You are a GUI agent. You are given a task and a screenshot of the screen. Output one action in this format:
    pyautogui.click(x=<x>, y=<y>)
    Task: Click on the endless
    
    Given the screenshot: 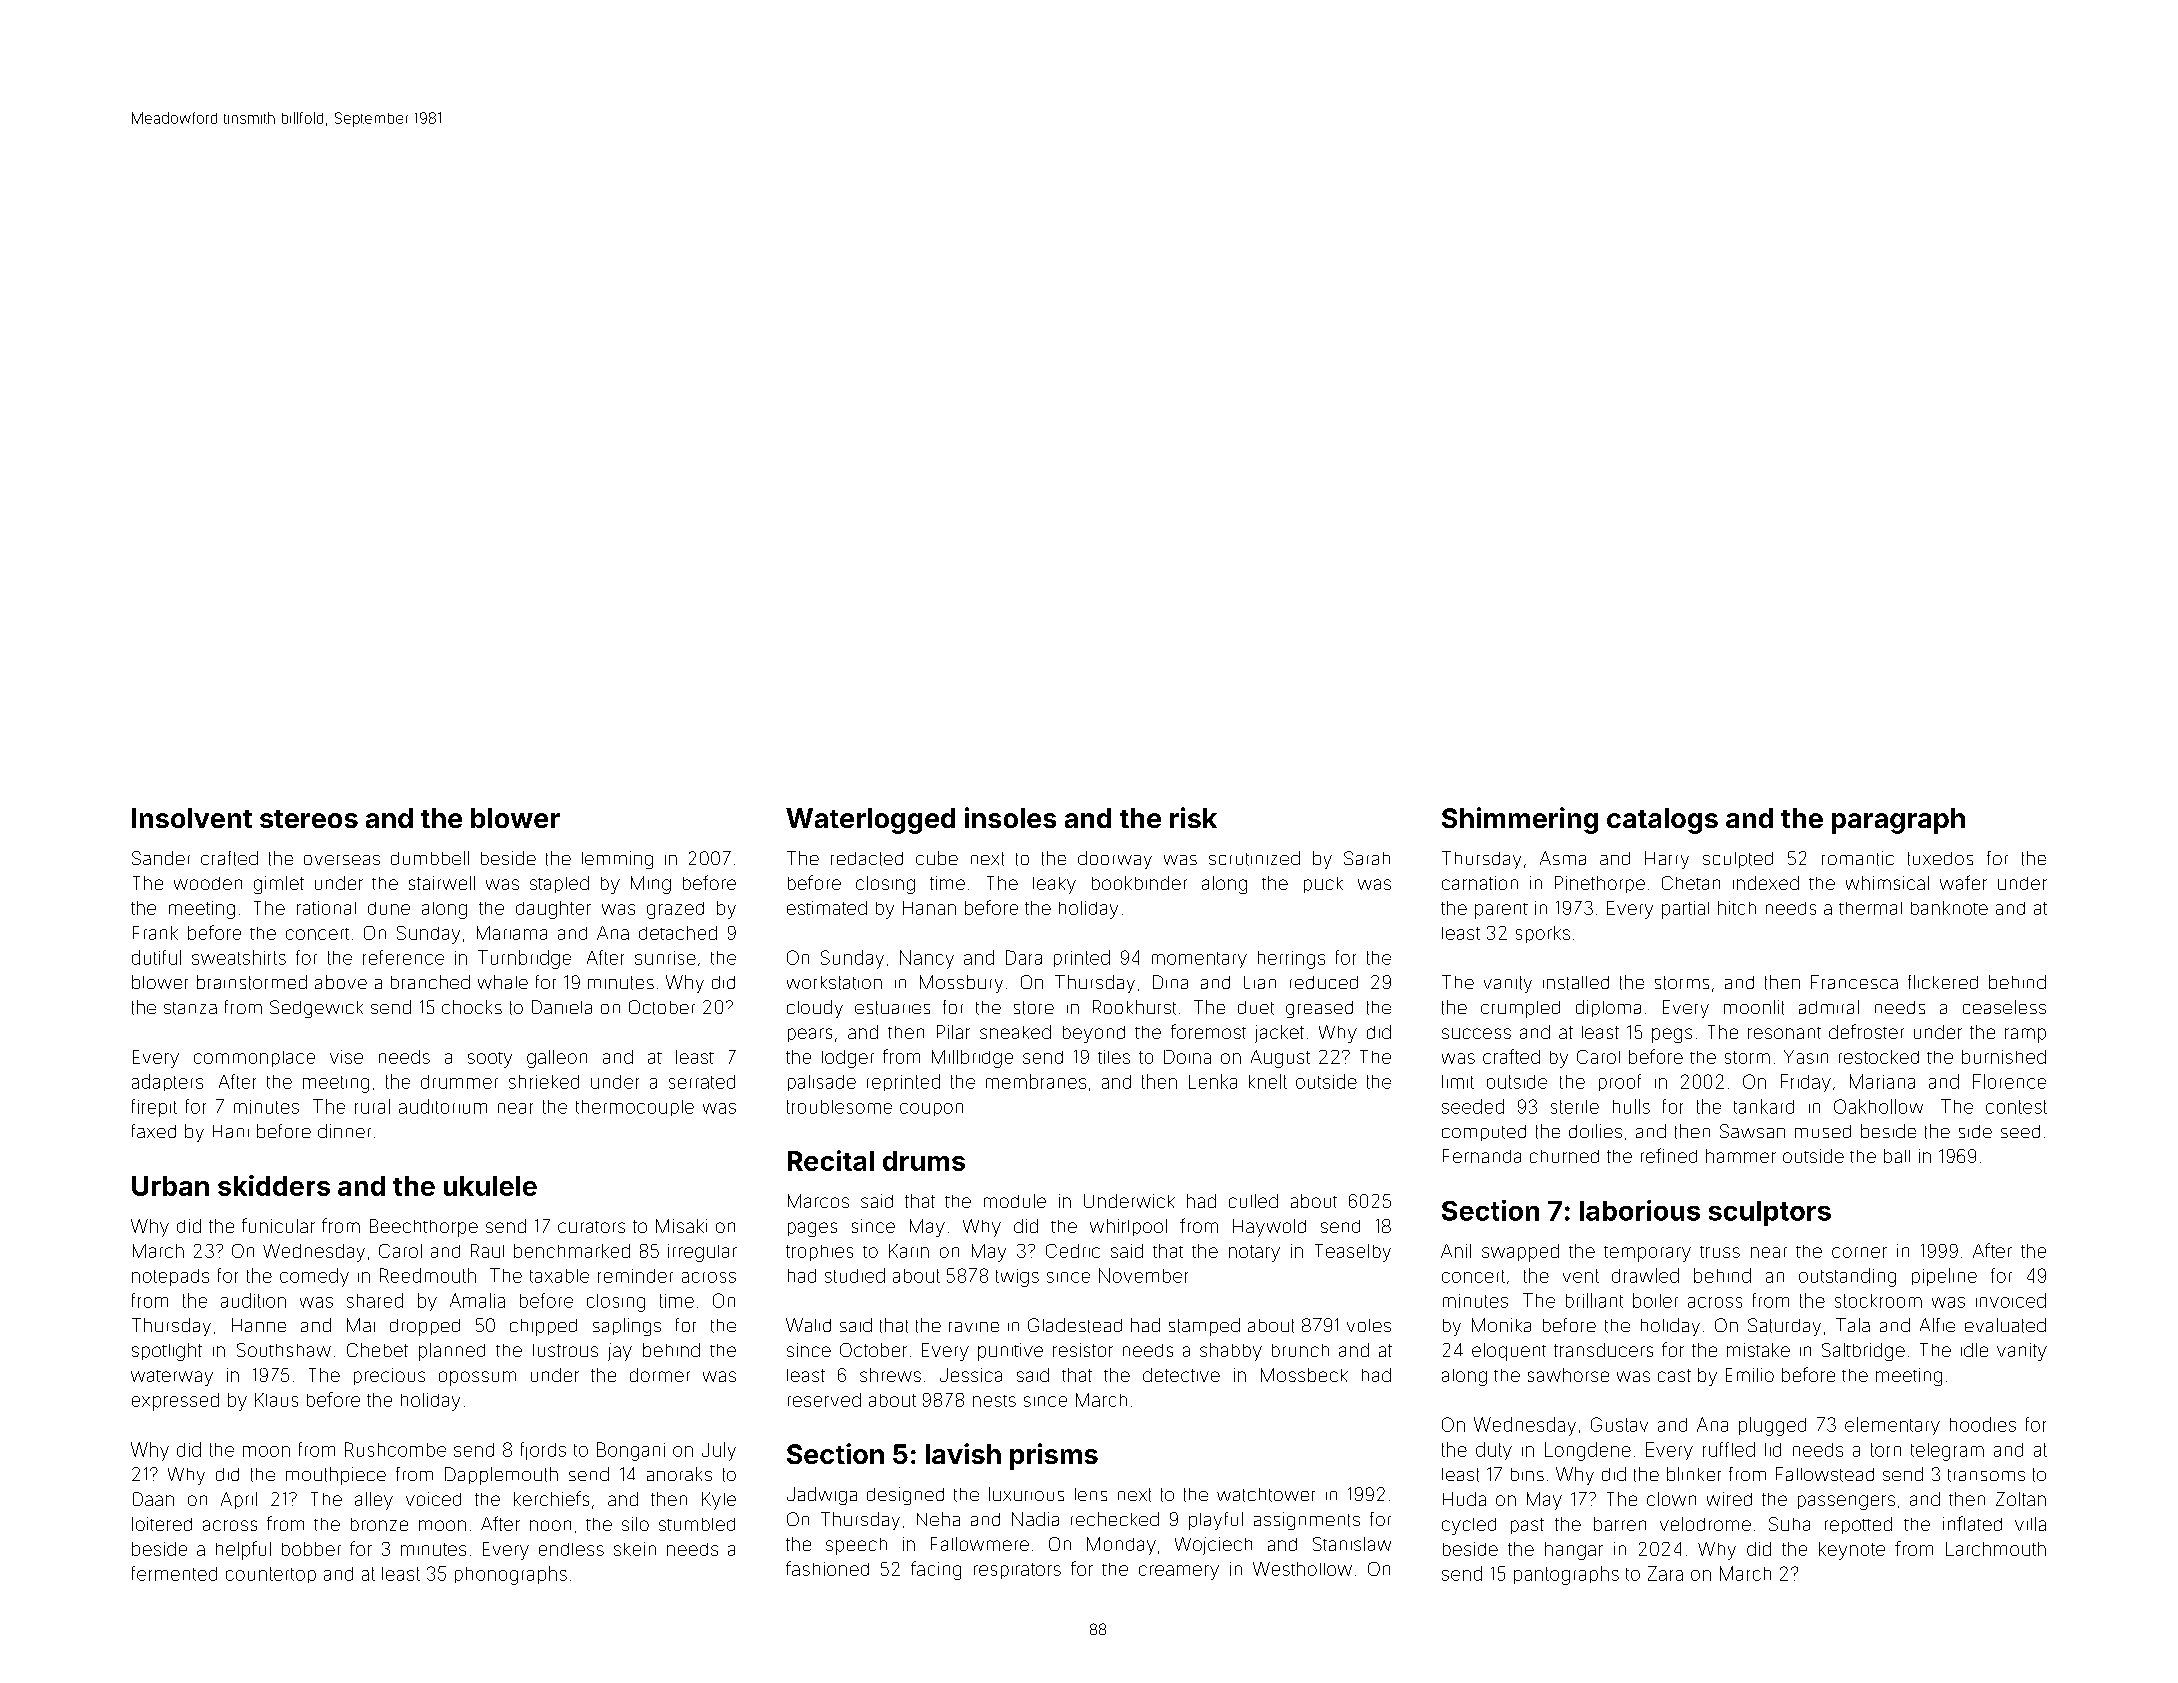 What is the action you would take?
    pyautogui.click(x=571, y=1549)
